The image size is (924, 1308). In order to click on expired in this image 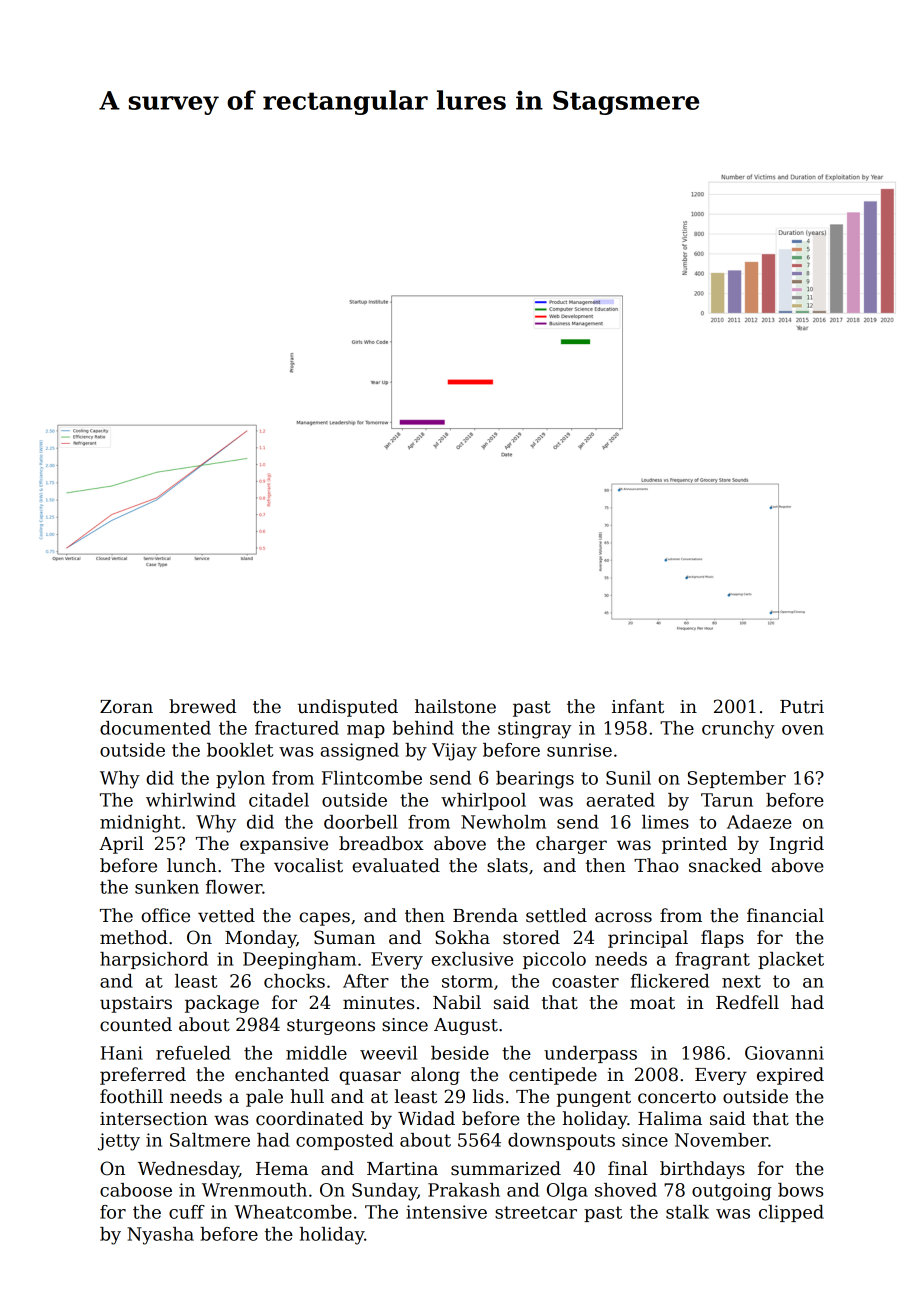, I will do `click(790, 1076)`.
